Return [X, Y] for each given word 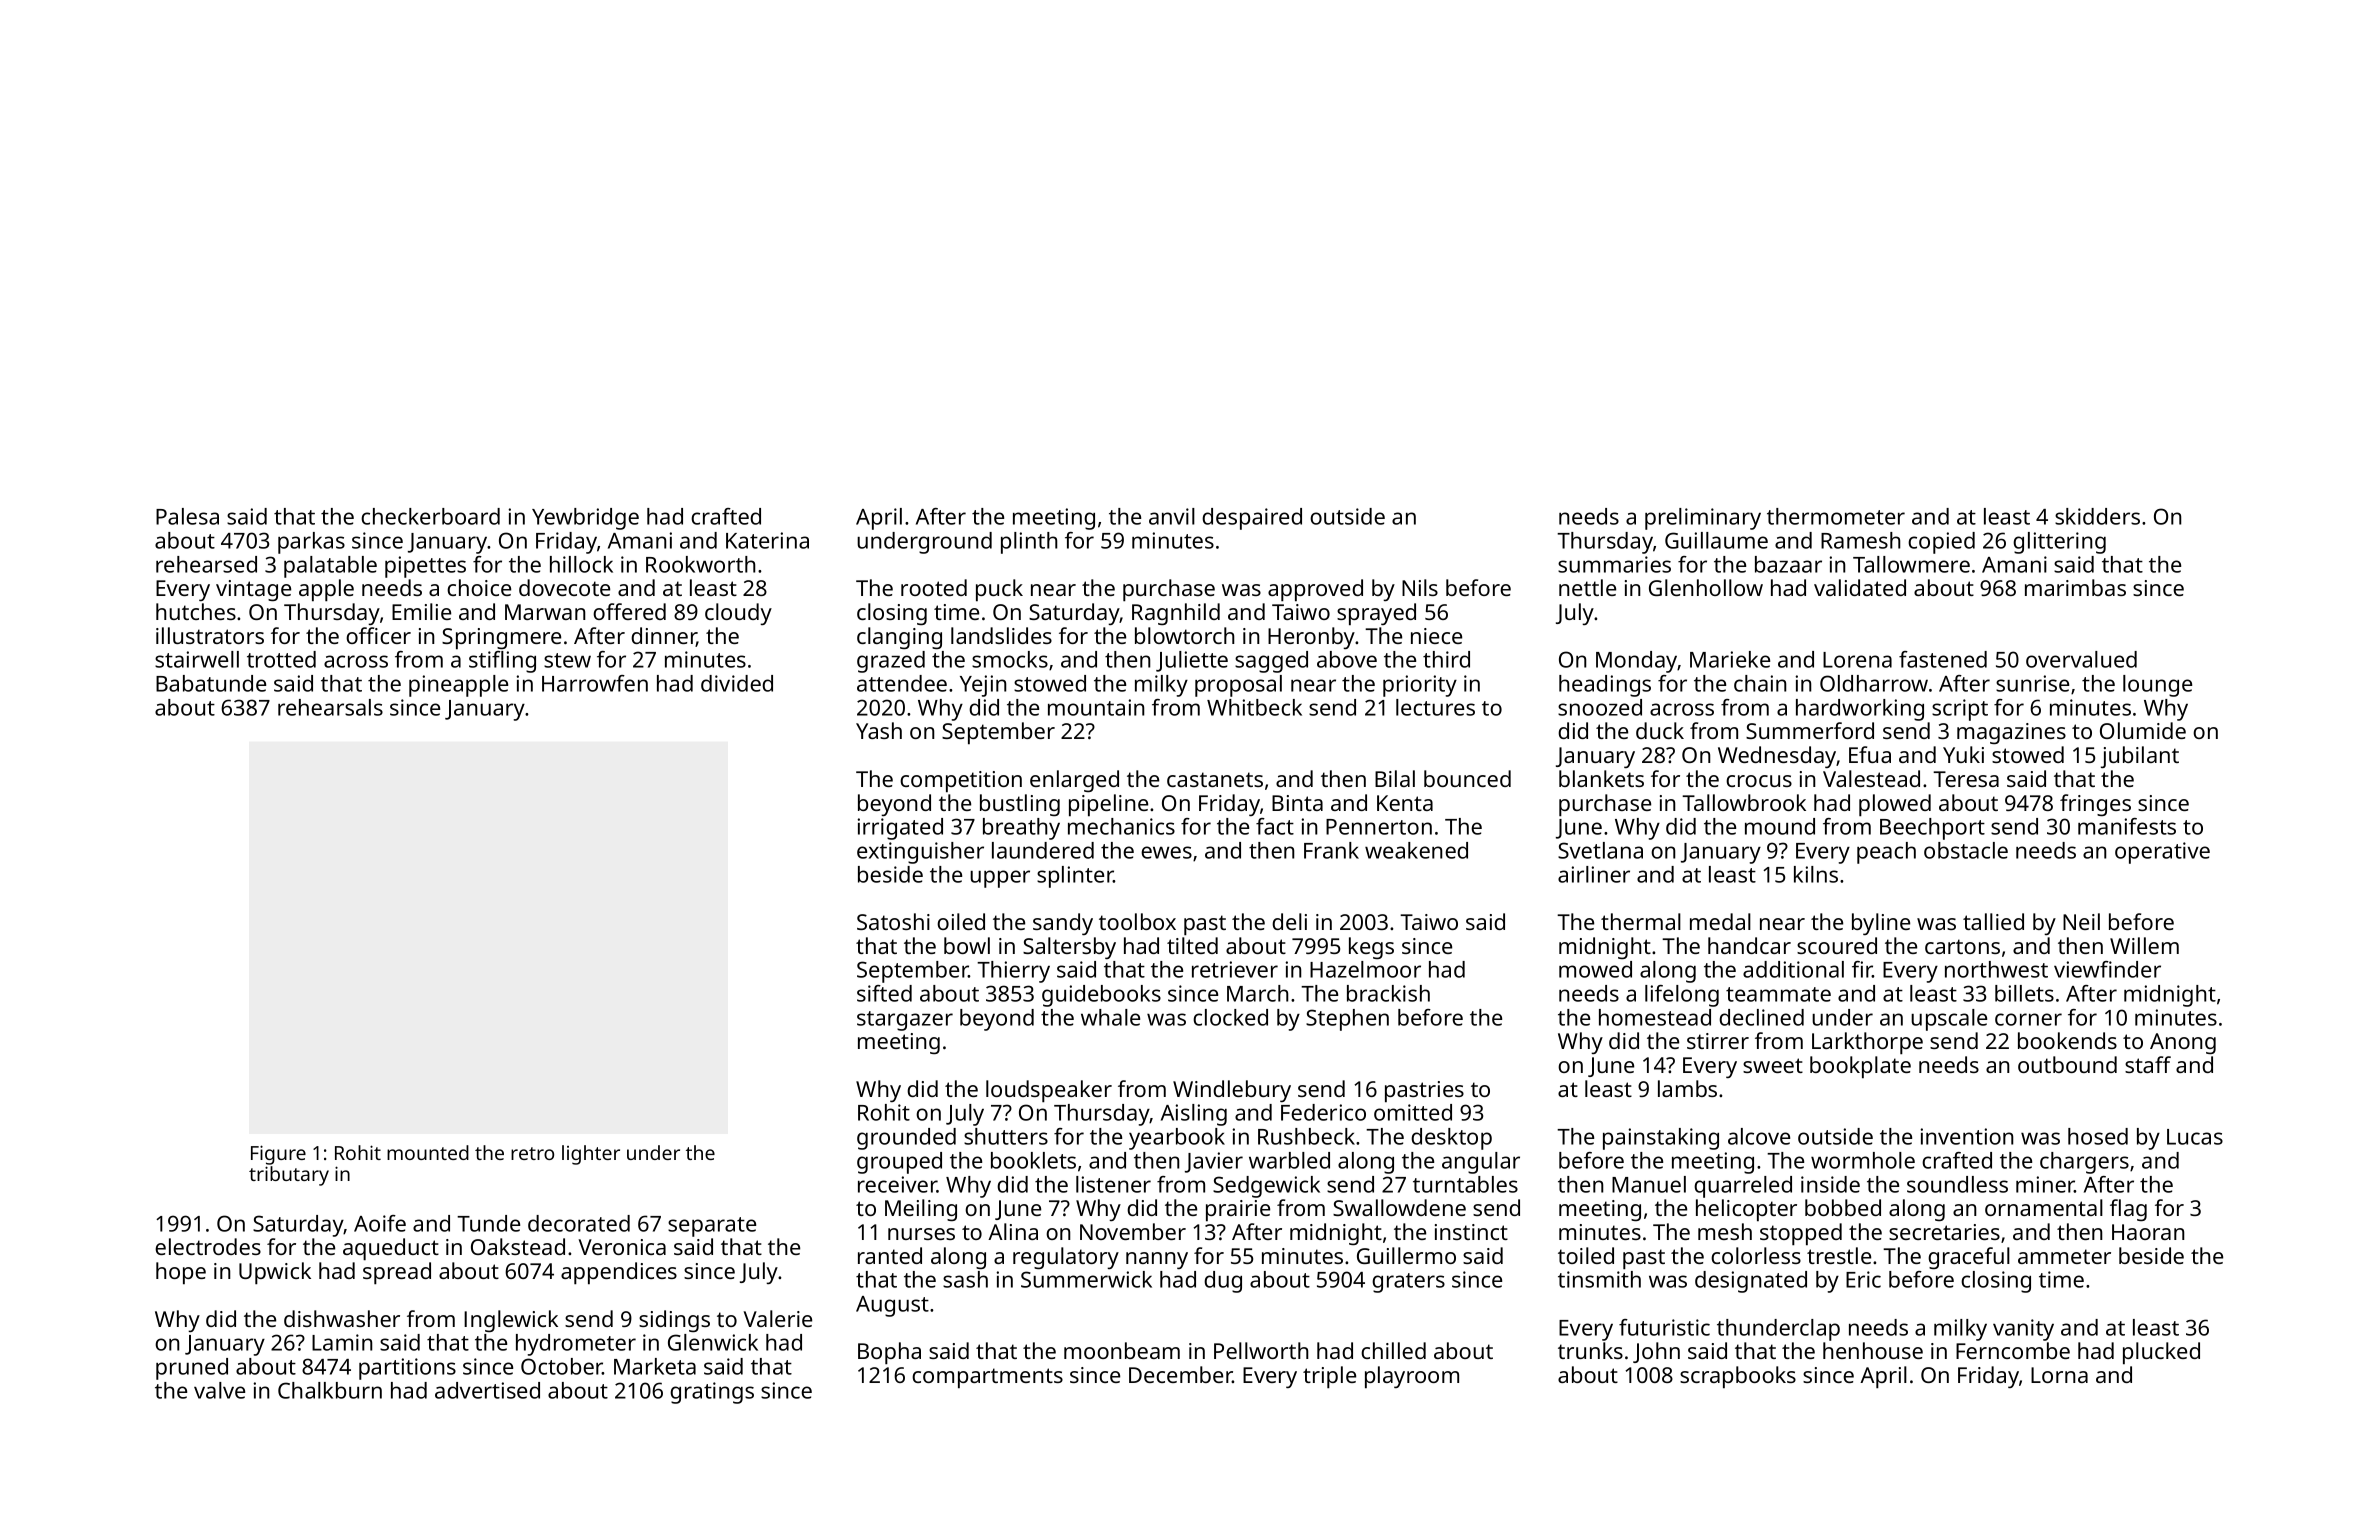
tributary [289, 1176]
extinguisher [920, 853]
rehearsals [330, 707]
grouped [899, 1163]
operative [2162, 853]
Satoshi [893, 921]
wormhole [1863, 1160]
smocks [1010, 659]
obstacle [1966, 850]
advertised [487, 1390]
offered [629, 611]
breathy [1021, 829]
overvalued [2081, 659]
